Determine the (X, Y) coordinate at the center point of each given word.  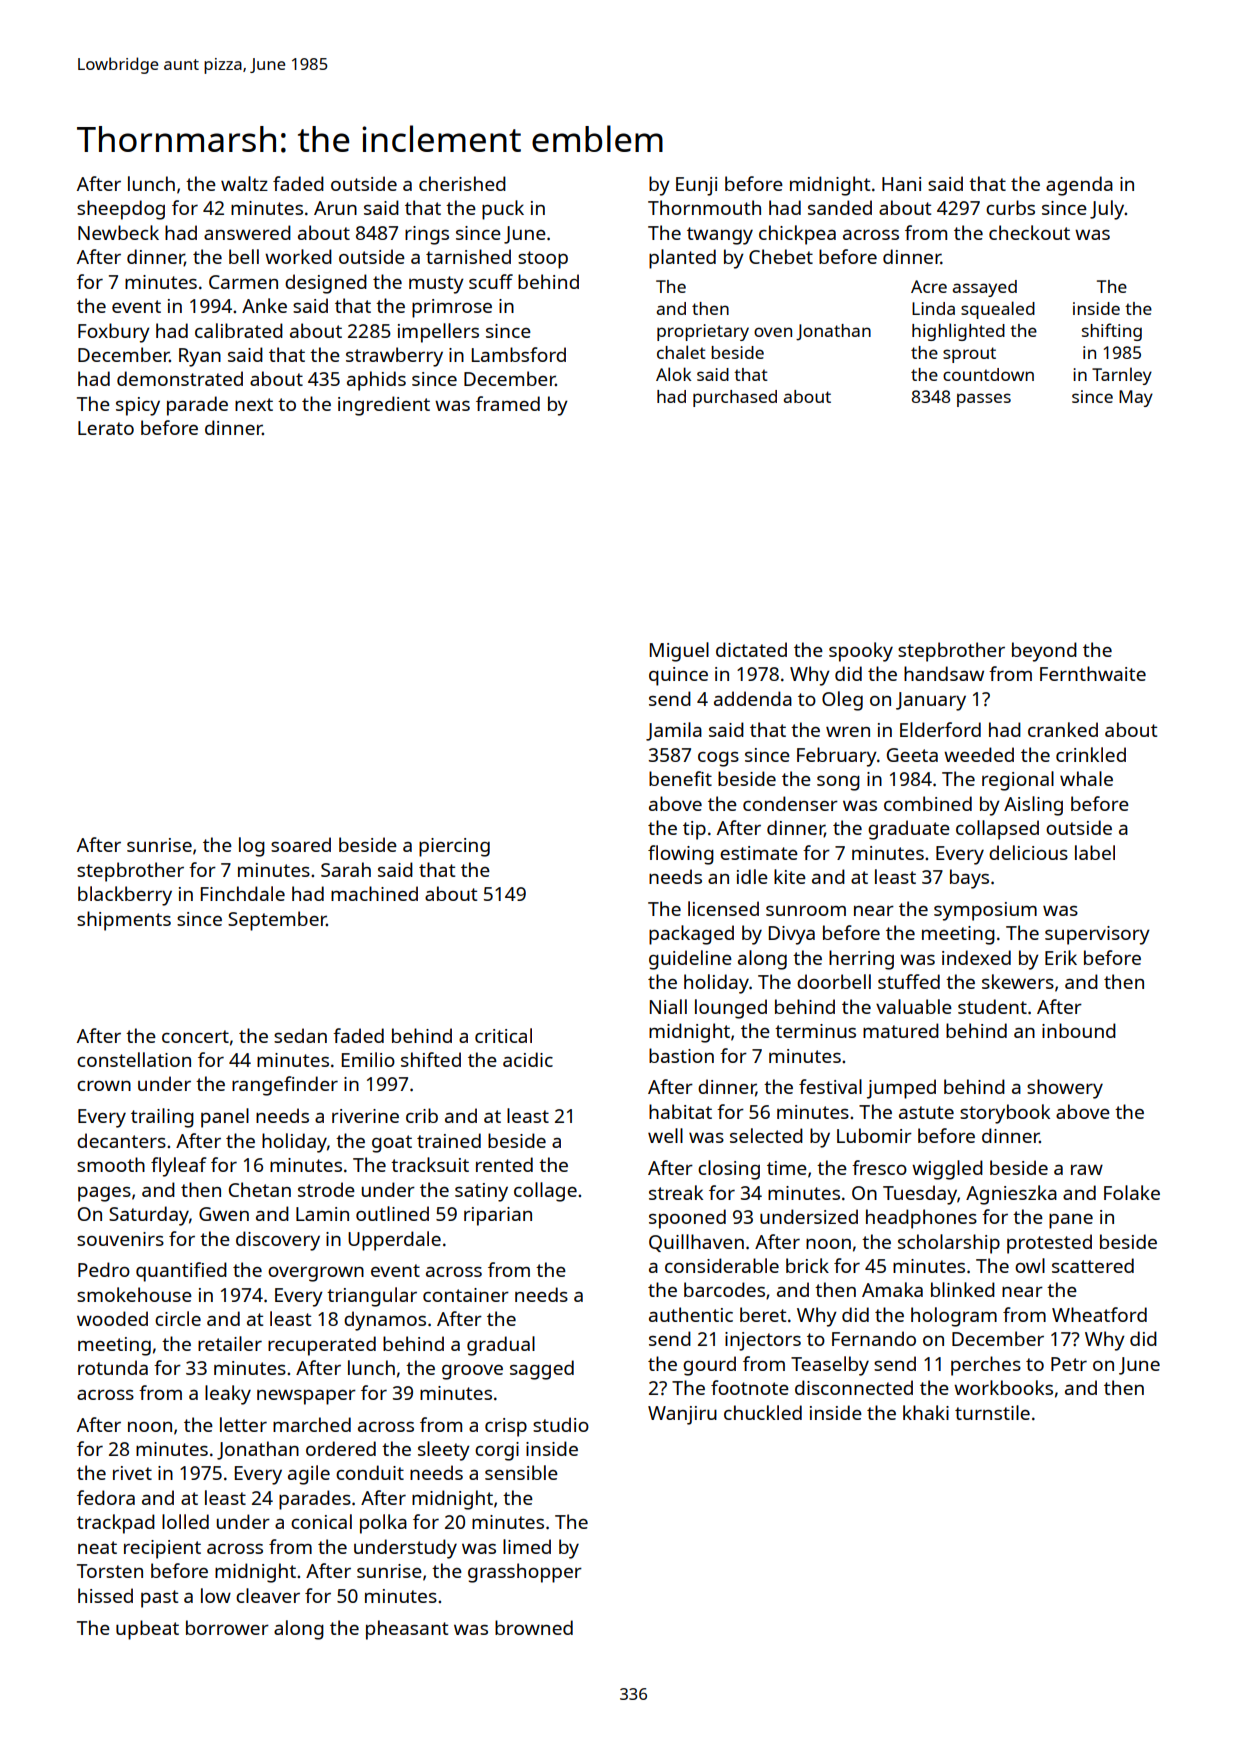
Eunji (696, 186)
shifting (1112, 332)
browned (534, 1627)
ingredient (384, 406)
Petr (1069, 1364)
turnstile (992, 1412)
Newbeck (118, 232)
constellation (134, 1059)
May (1136, 398)
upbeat (147, 1630)
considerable (722, 1265)
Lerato (106, 428)
